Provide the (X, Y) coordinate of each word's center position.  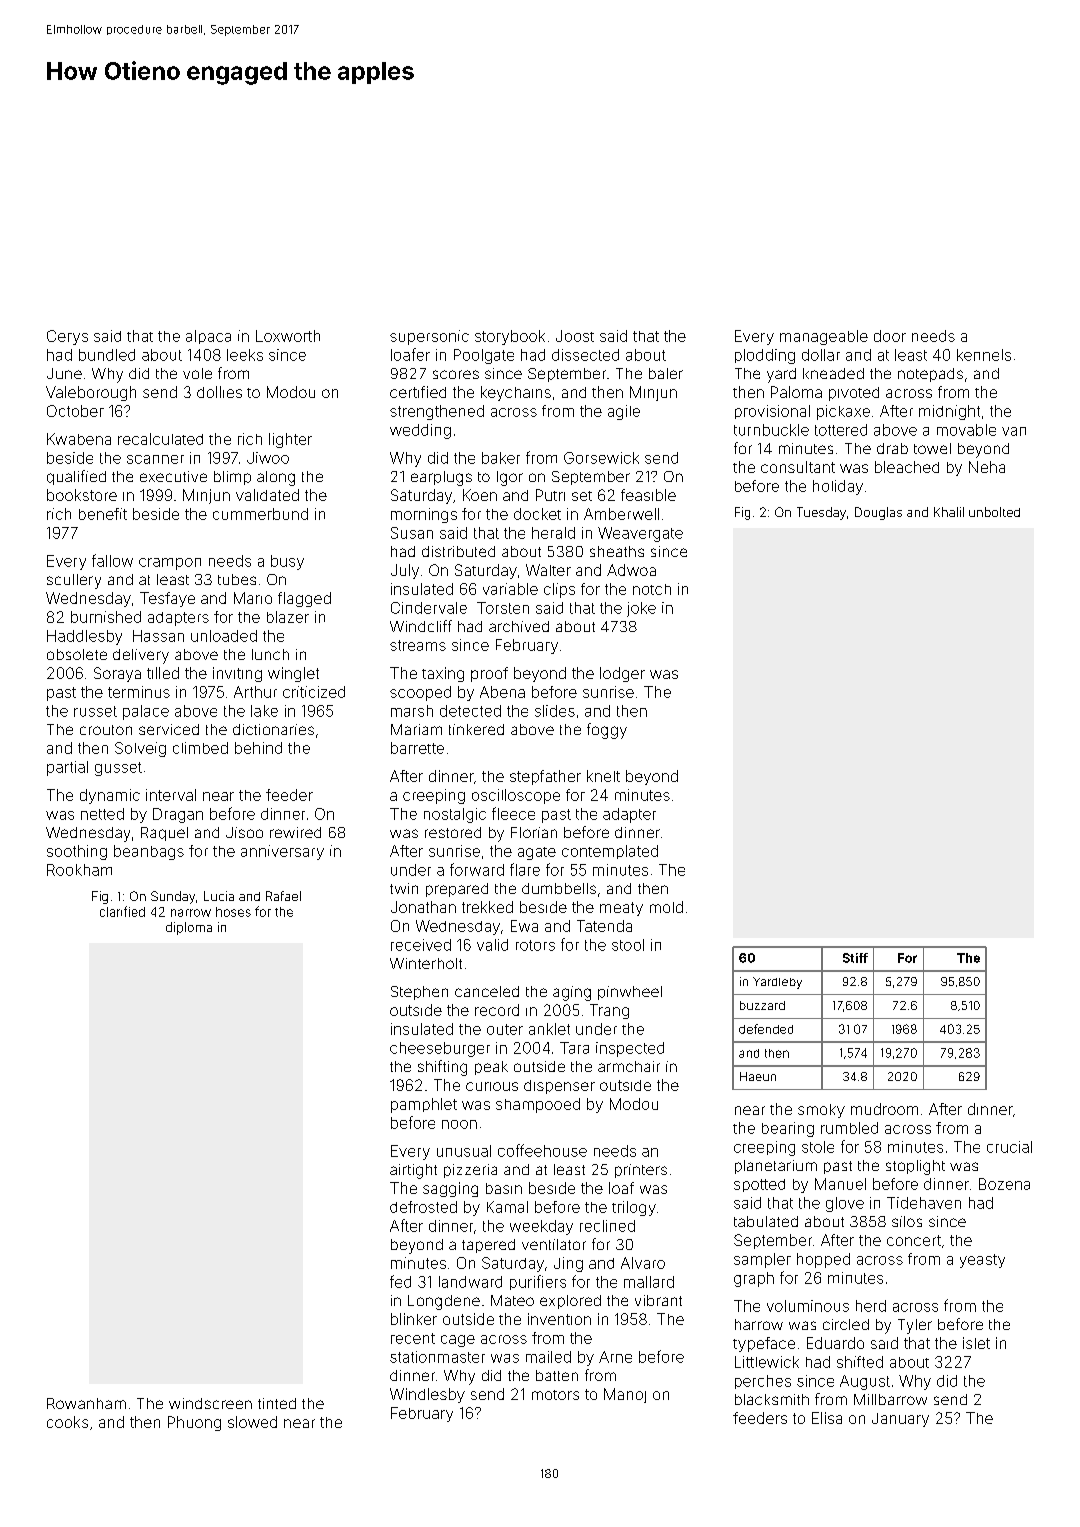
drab (892, 448)
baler (666, 373)
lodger (622, 674)
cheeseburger (440, 1049)
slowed (252, 1422)
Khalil (949, 512)
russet (95, 711)
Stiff (855, 958)
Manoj (625, 1395)
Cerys (67, 337)
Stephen (419, 993)
